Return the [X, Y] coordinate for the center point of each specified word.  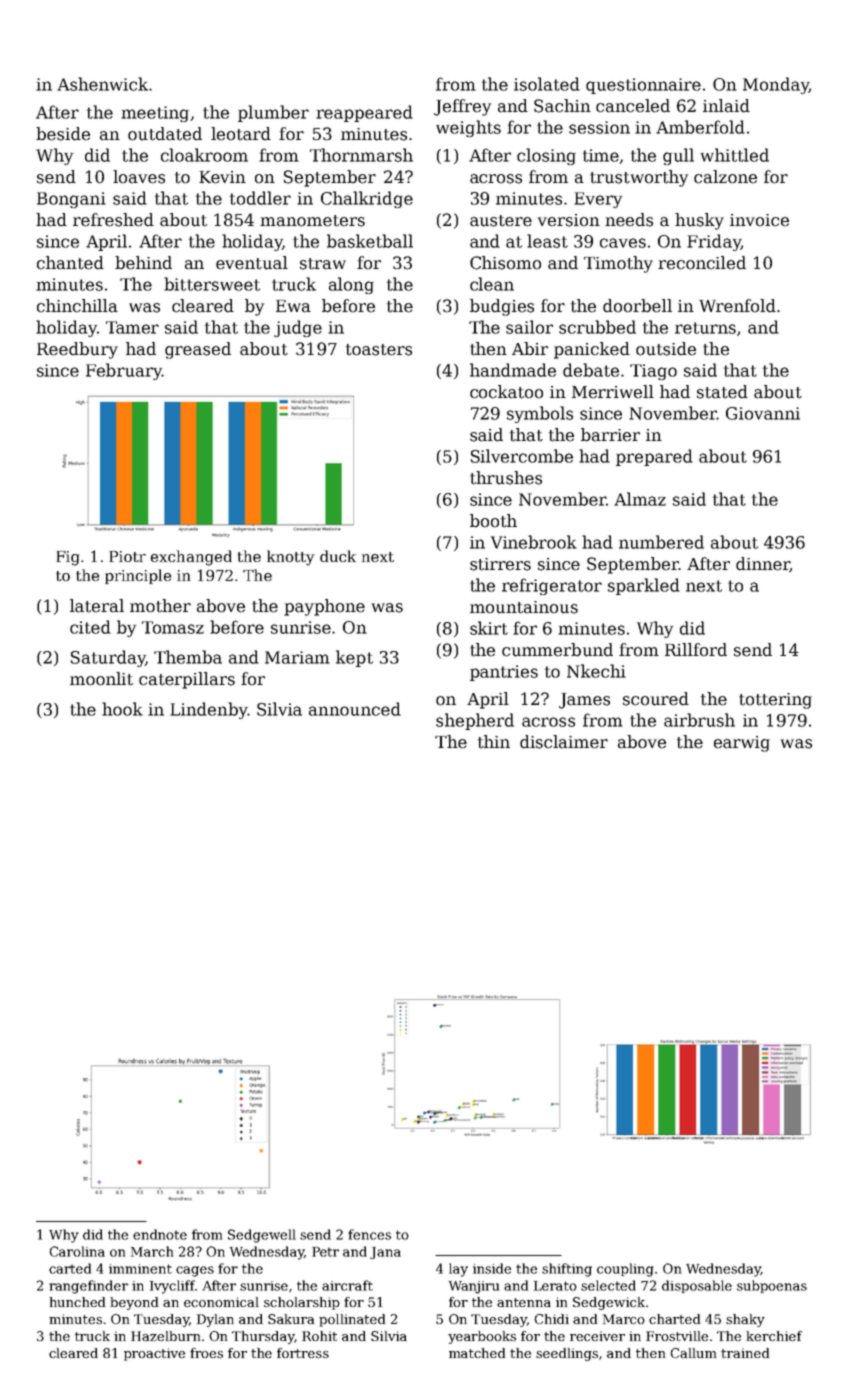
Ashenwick [102, 84]
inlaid [726, 106]
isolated [547, 84]
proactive [154, 1354]
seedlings [567, 1354]
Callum [693, 1353]
